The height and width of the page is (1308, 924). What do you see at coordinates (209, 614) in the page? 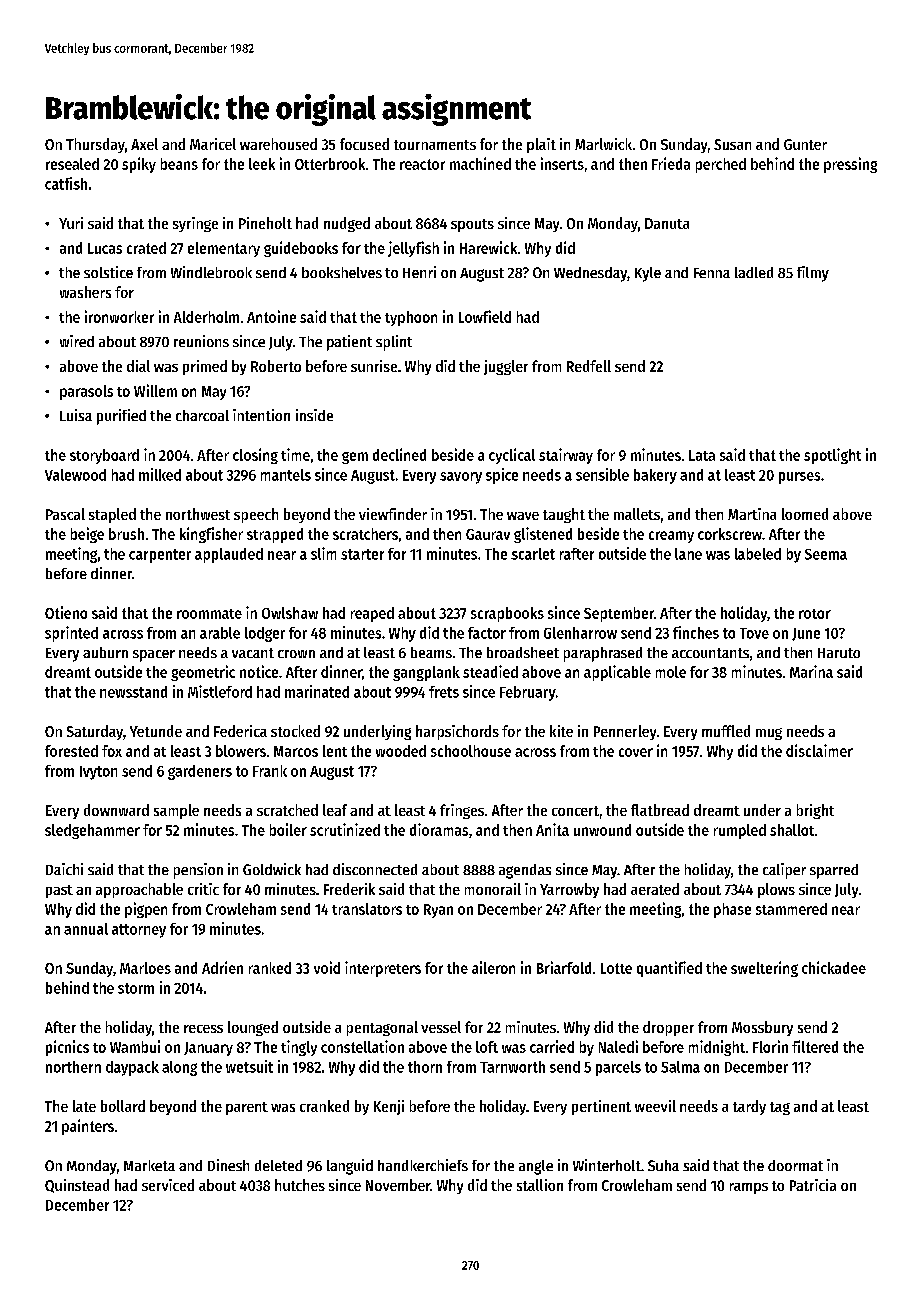
I see `roommate` at bounding box center [209, 614].
